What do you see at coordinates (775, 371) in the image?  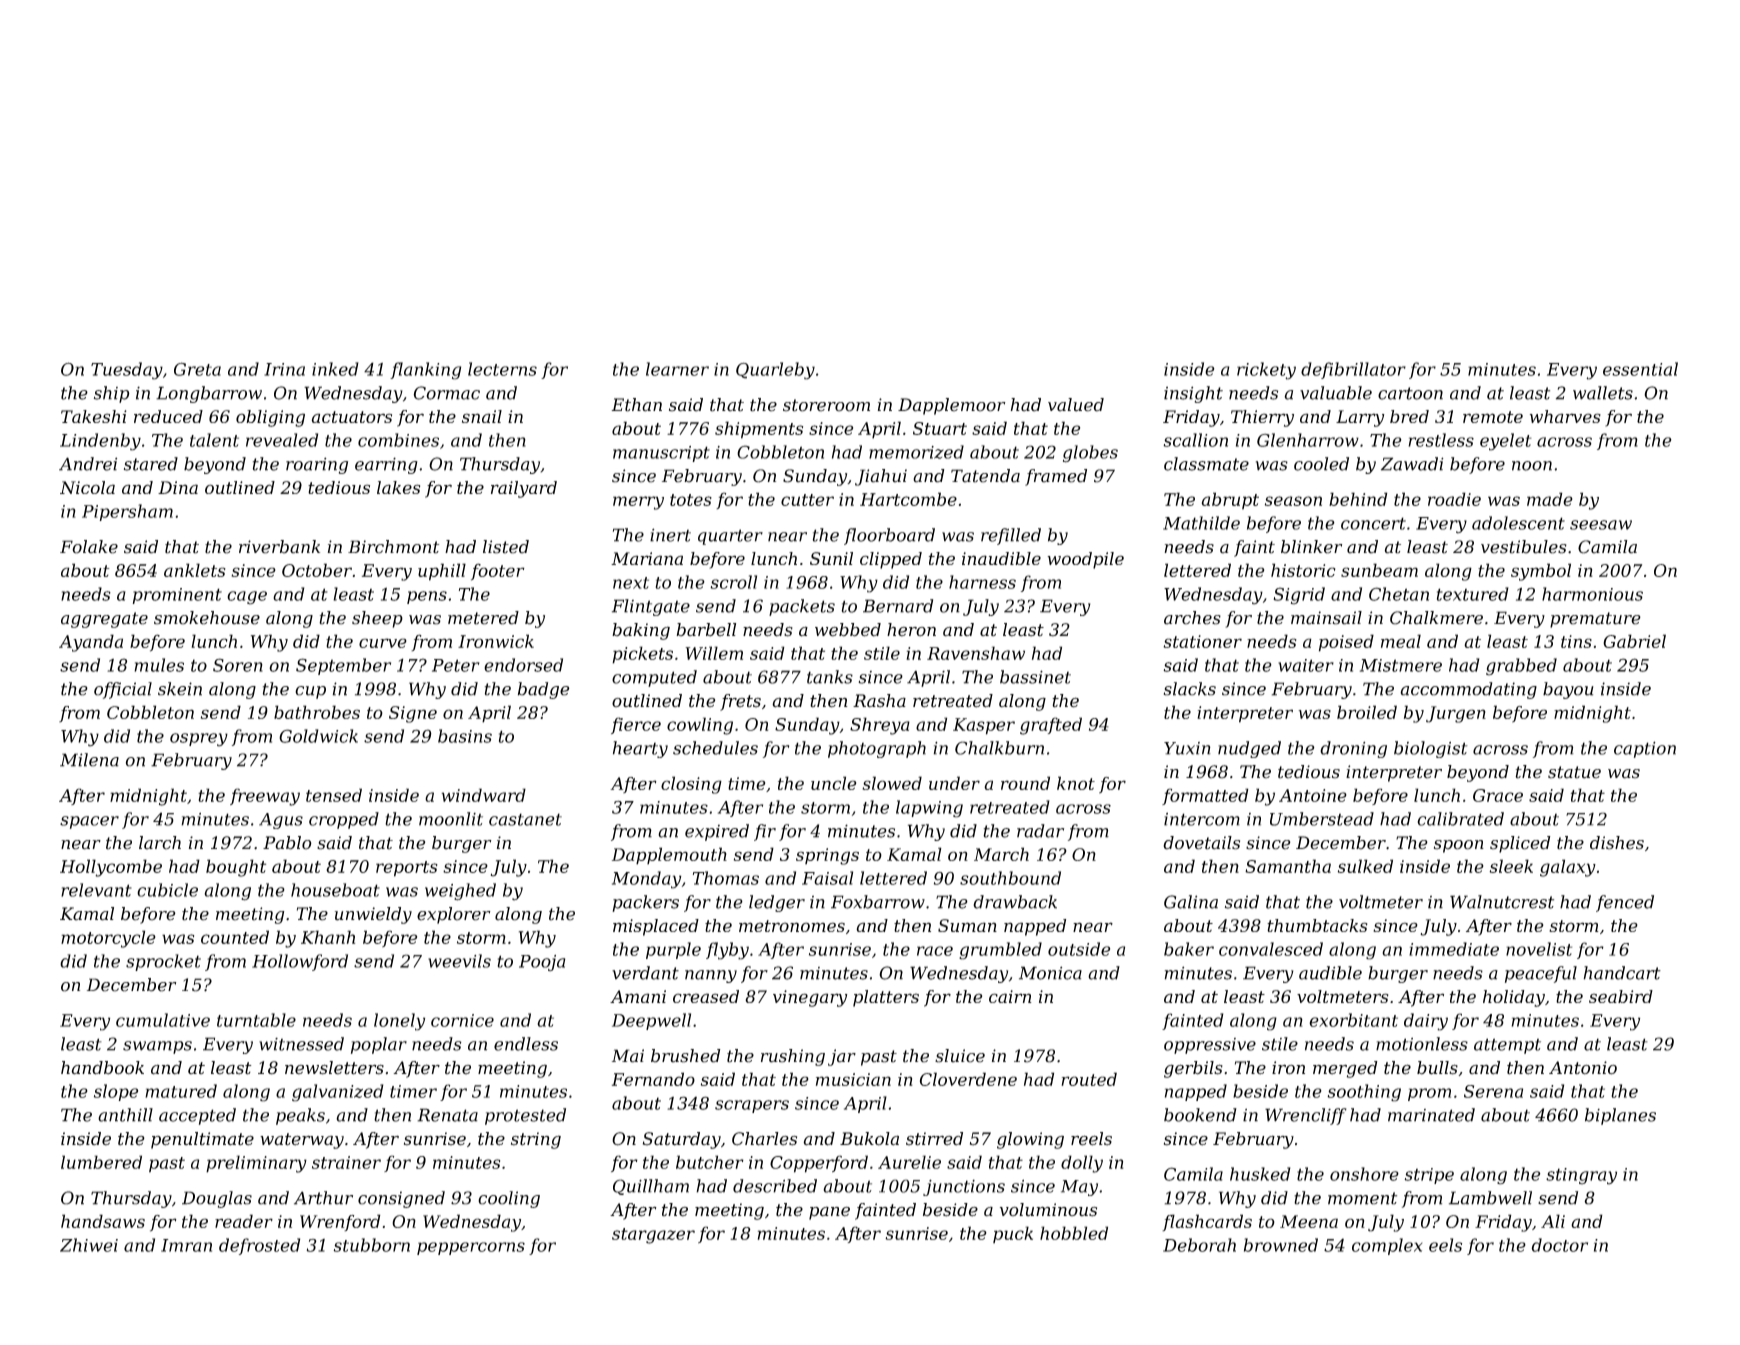 I see `Quarleby` at bounding box center [775, 371].
